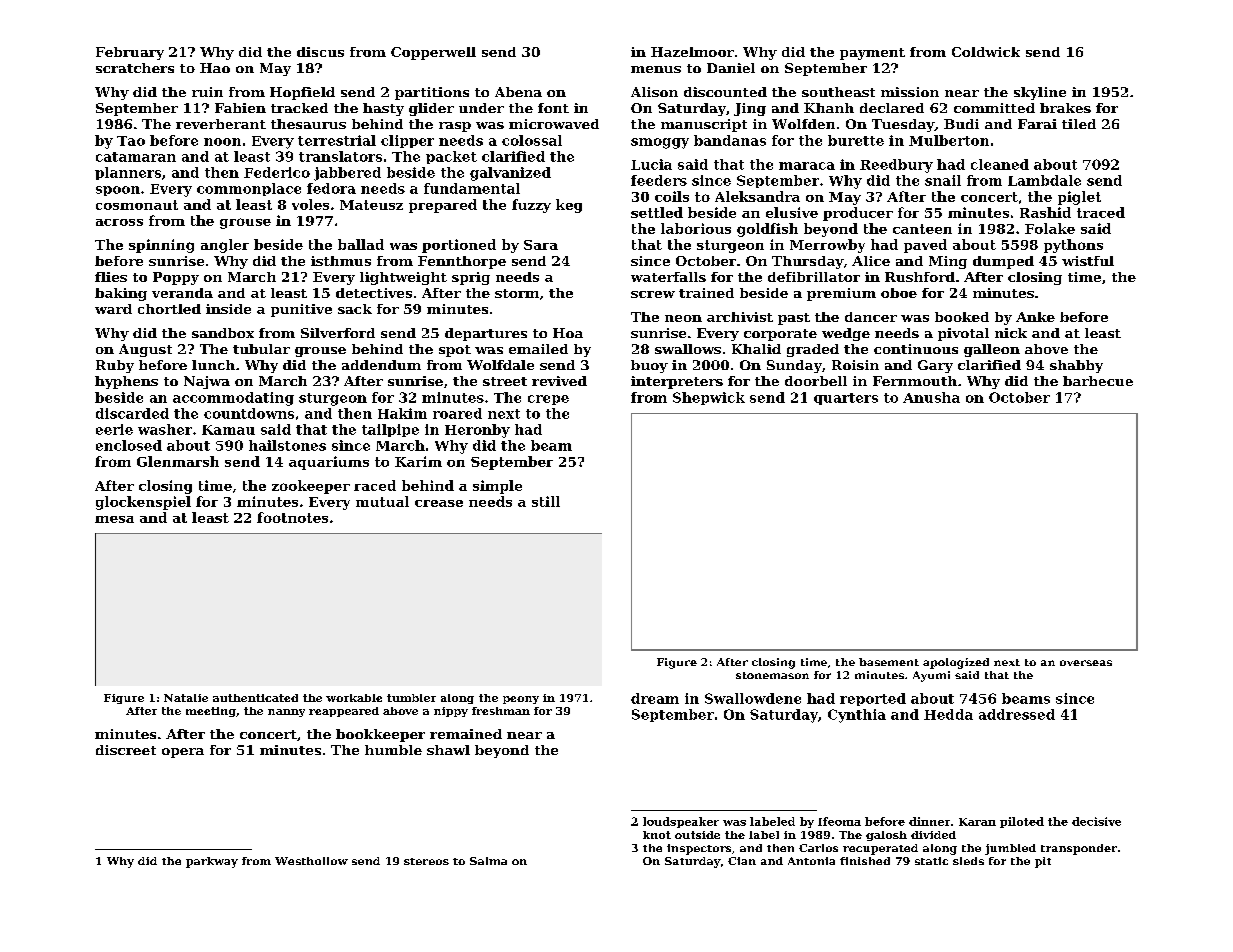 The width and height of the page is (1233, 952). Describe the element at coordinates (186, 698) in the page. I see `Natalie` at that location.
